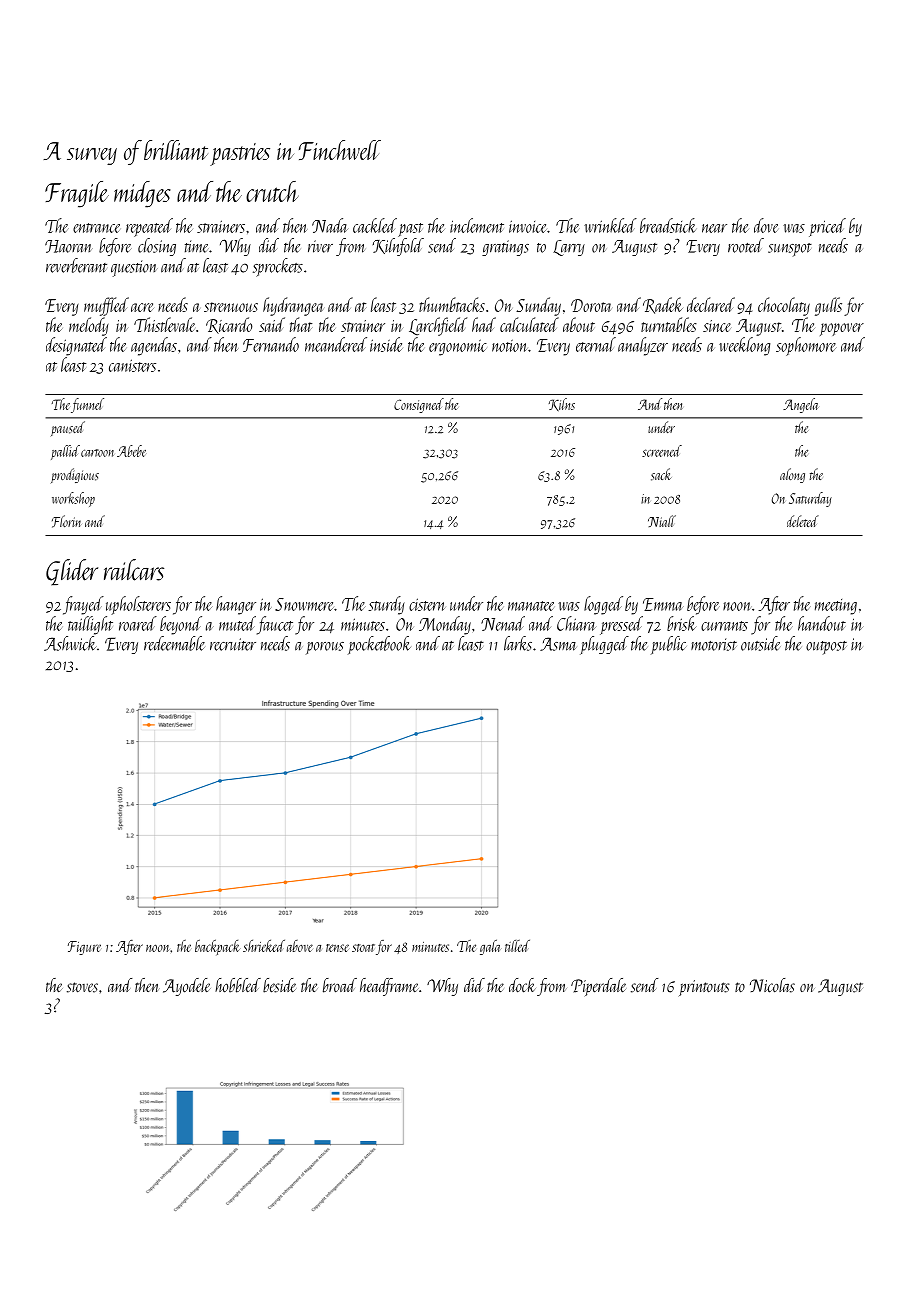  I want to click on Emma, so click(663, 604).
